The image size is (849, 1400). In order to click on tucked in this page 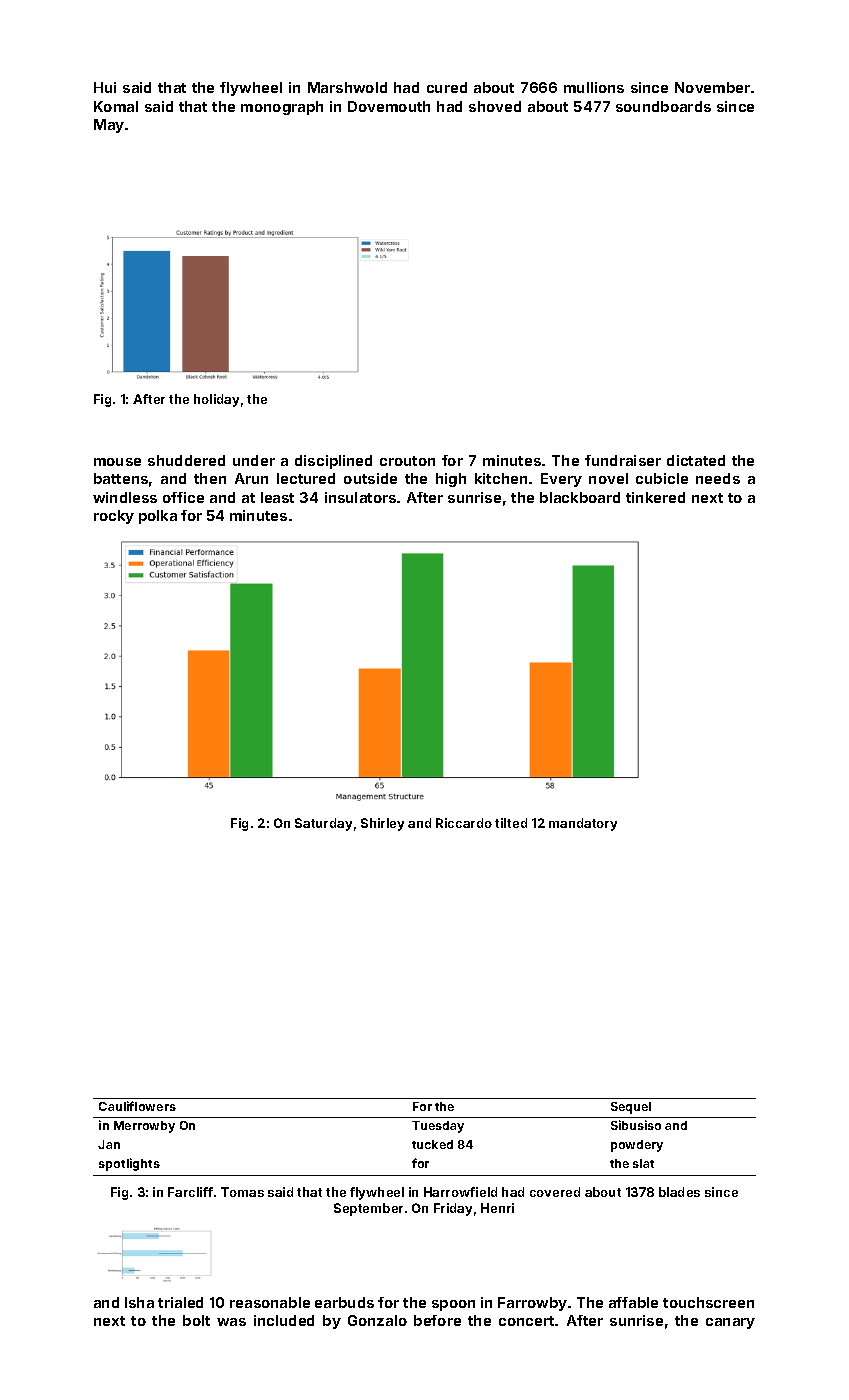, I will do `click(432, 1144)`.
